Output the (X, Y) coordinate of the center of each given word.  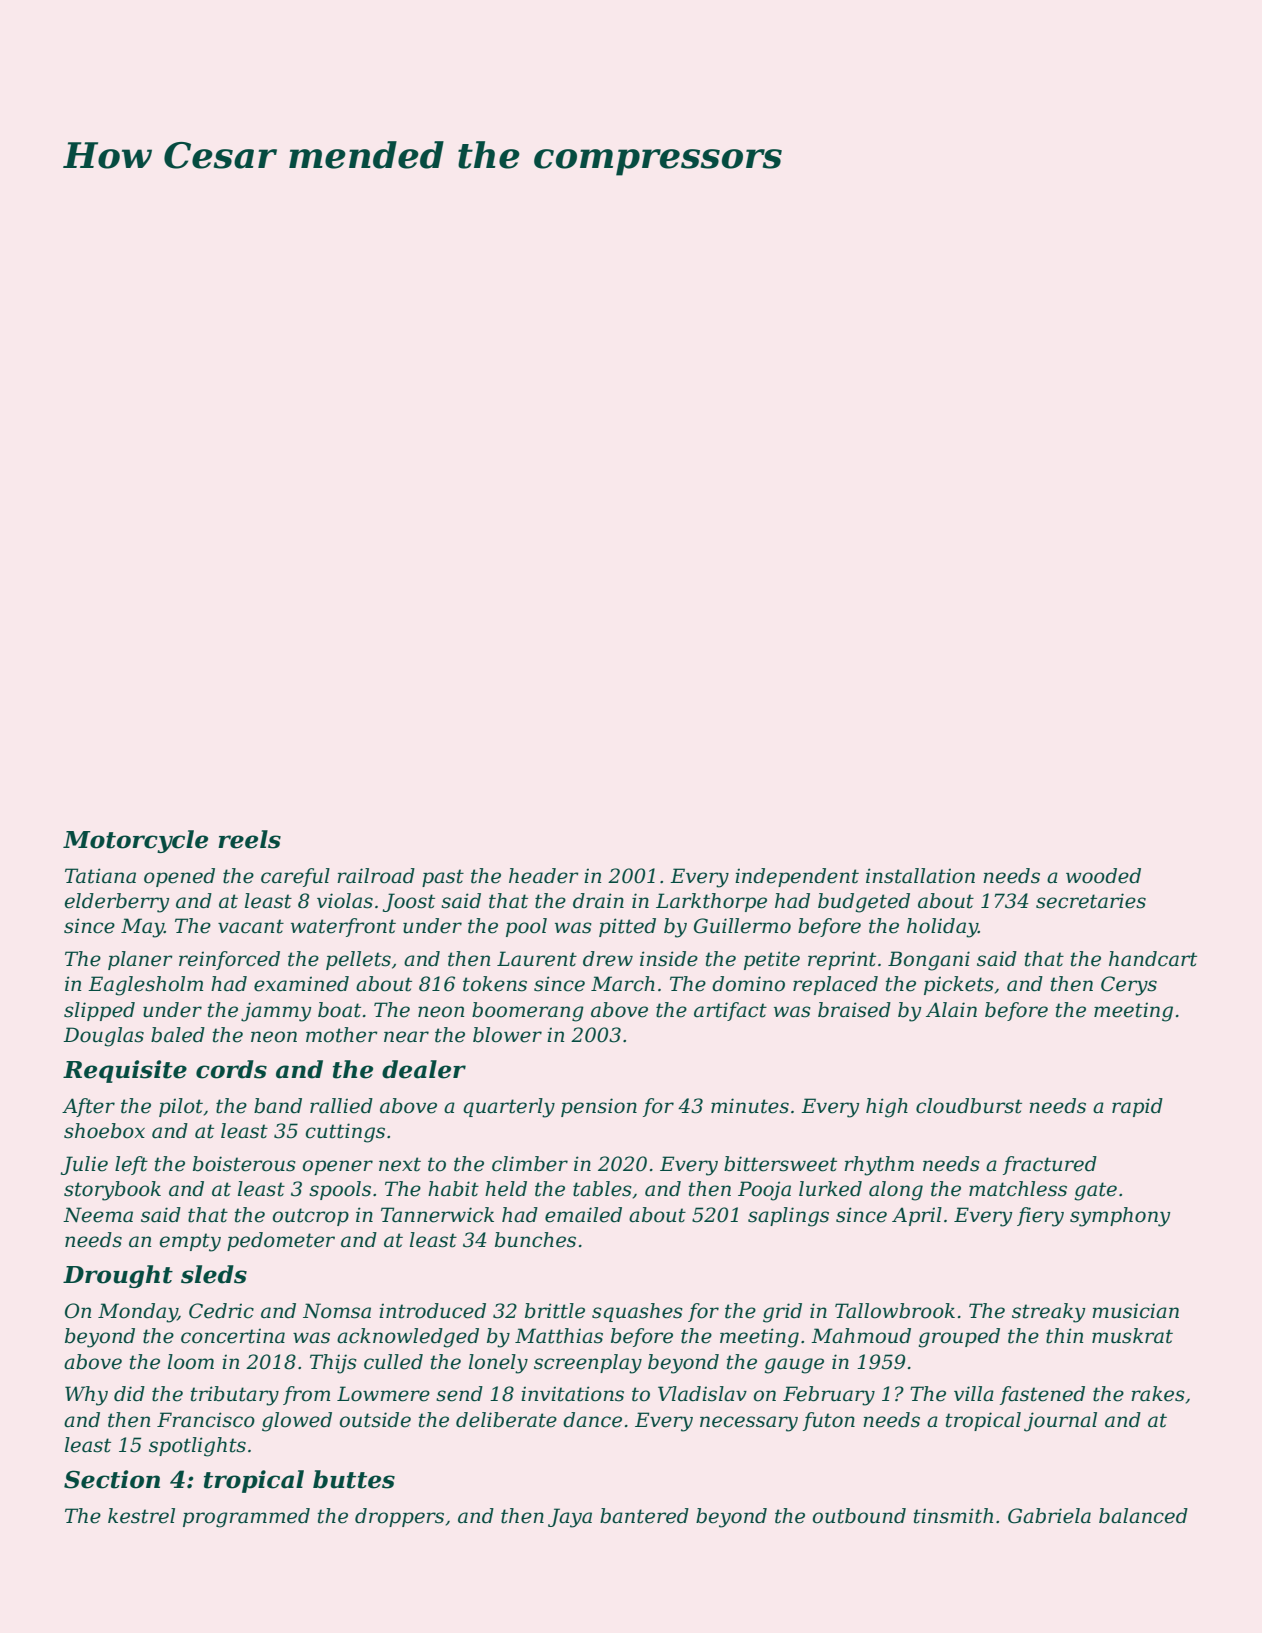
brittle (555, 1311)
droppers (399, 1517)
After (88, 1107)
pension (599, 1107)
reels (249, 839)
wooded (1103, 876)
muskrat (1132, 1336)
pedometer (281, 1241)
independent (797, 877)
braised (854, 1010)
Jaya (570, 1518)
